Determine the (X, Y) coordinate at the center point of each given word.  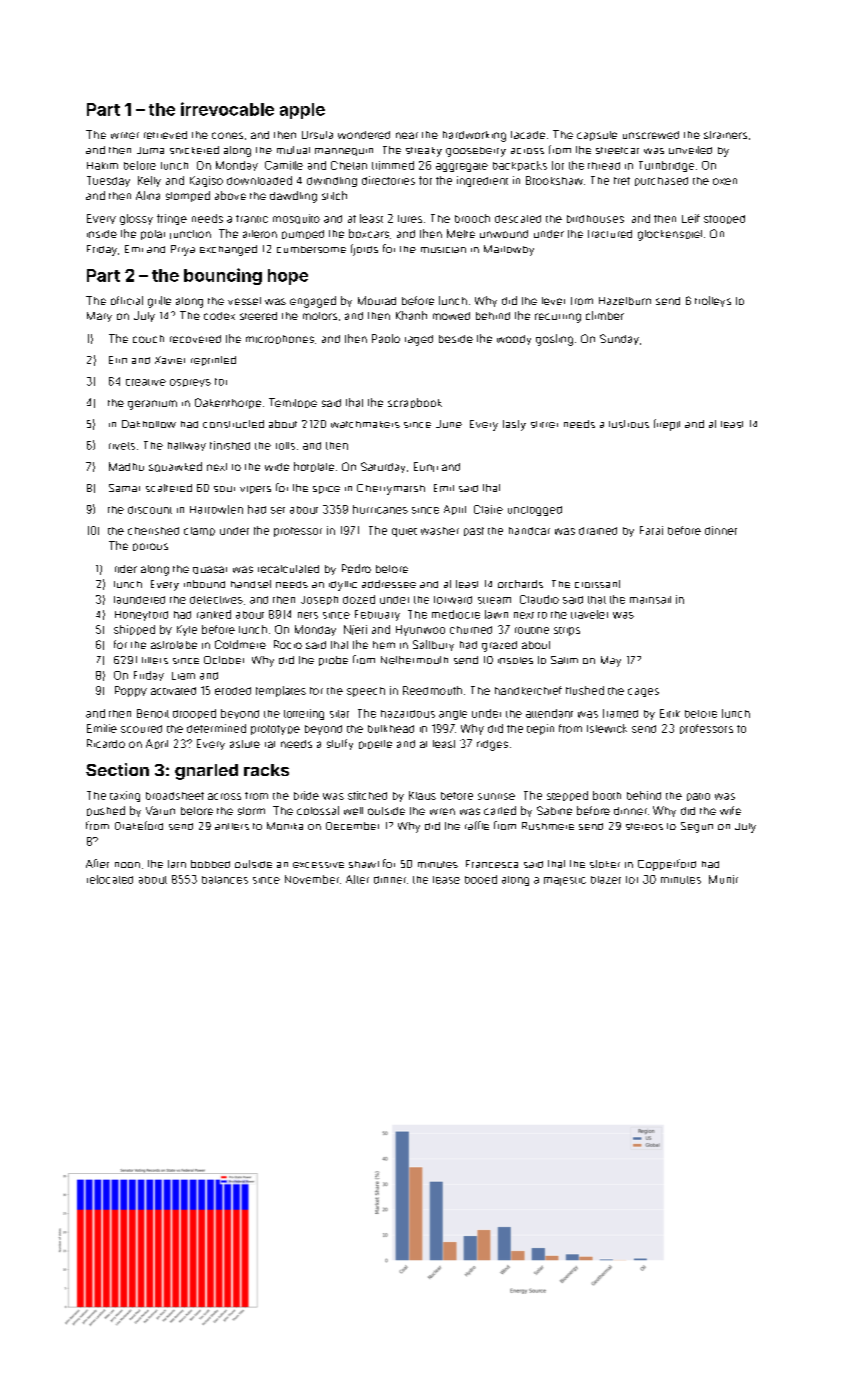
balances (225, 880)
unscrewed (651, 135)
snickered (194, 150)
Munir (723, 879)
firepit (667, 425)
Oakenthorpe (228, 403)
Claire (488, 509)
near (407, 135)
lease (446, 880)
